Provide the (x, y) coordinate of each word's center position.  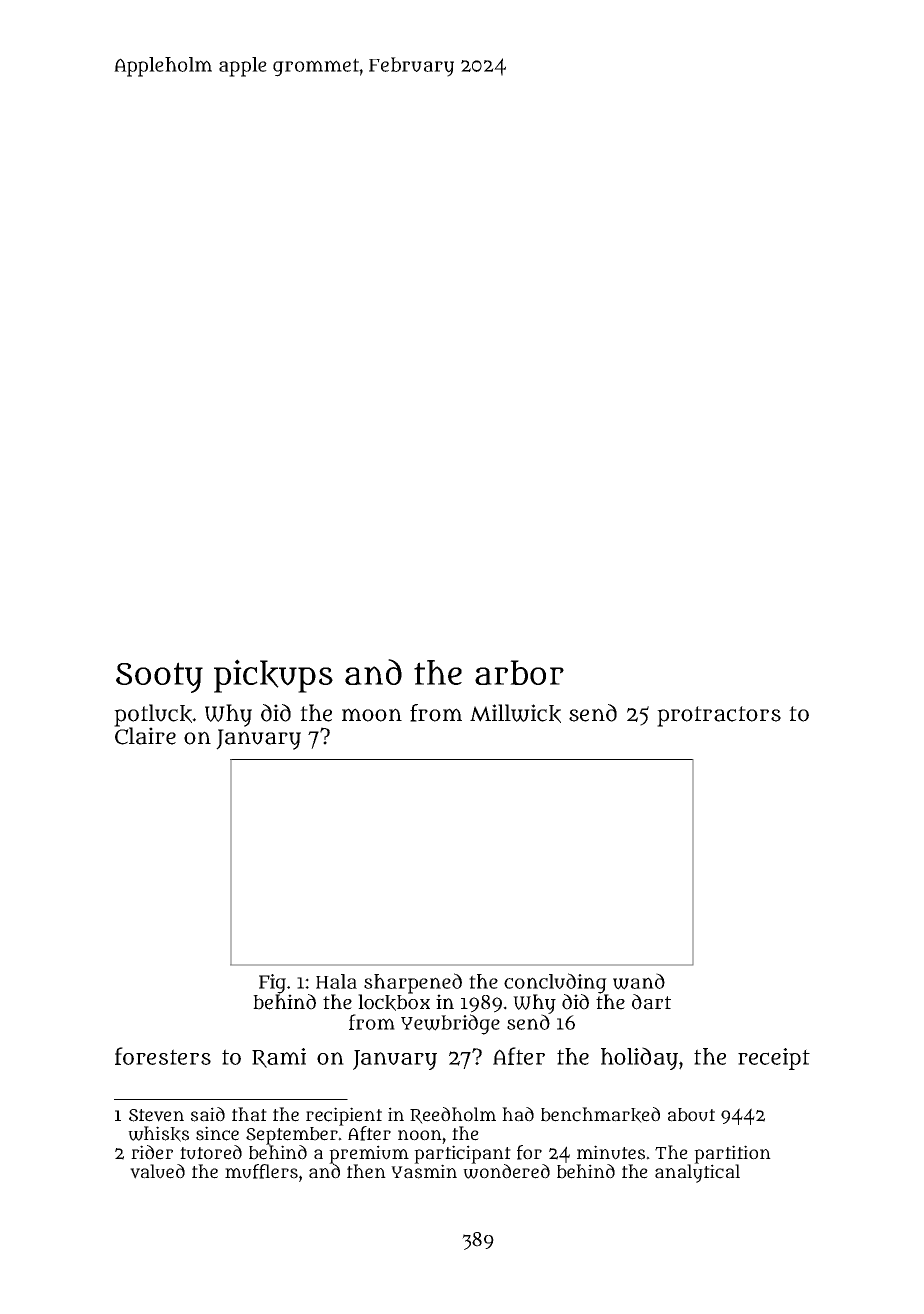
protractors (719, 716)
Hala (336, 981)
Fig (272, 984)
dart (651, 1002)
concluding (555, 983)
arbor (519, 672)
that (249, 1114)
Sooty (159, 677)
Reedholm (453, 1115)
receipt (774, 1059)
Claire (145, 736)
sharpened (413, 983)
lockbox (394, 1002)
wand (639, 981)
